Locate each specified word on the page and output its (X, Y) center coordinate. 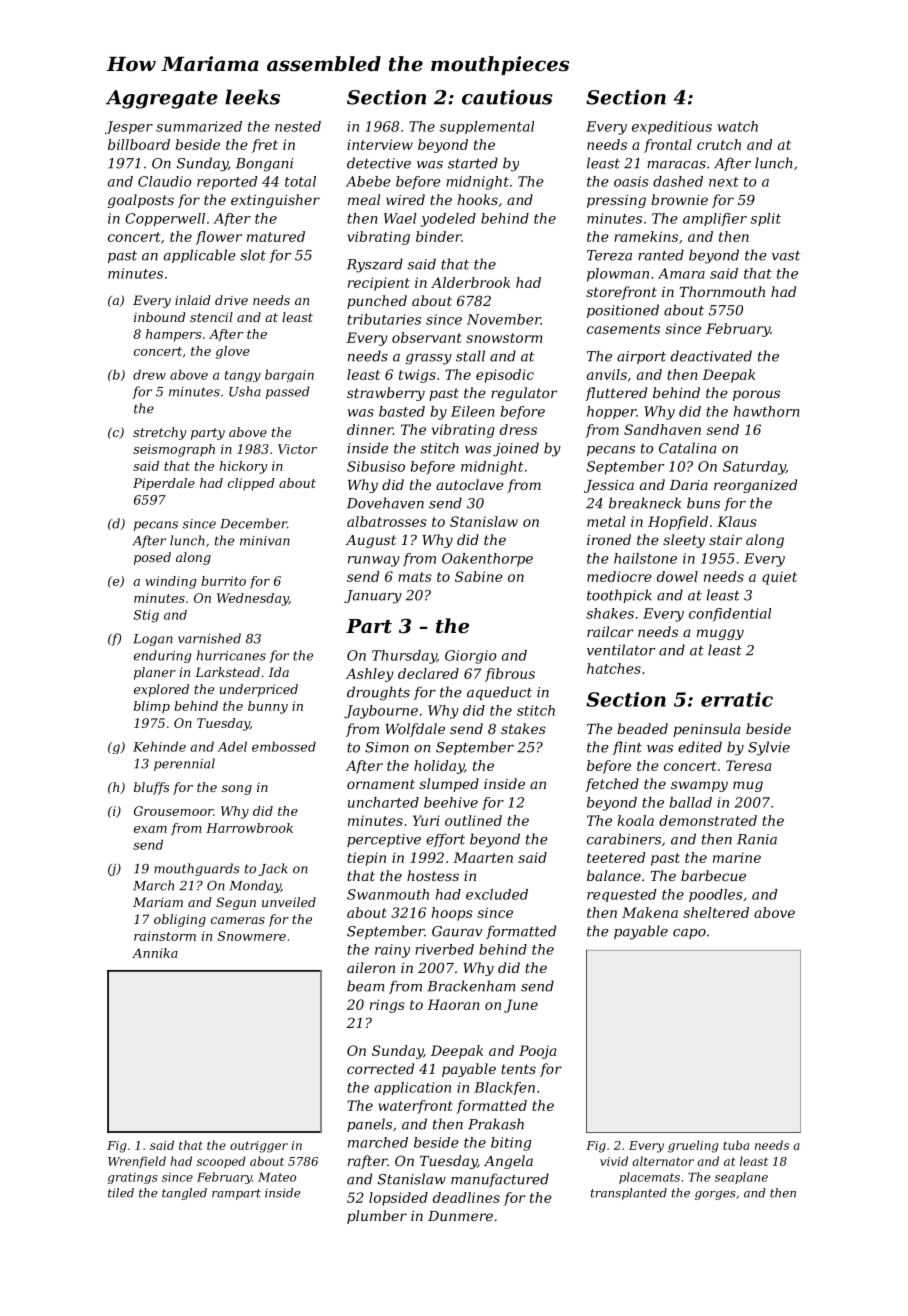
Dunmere (460, 1216)
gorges (715, 1195)
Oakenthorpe (487, 560)
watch (737, 126)
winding (171, 582)
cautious (507, 97)
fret (265, 146)
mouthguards (197, 869)
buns (703, 503)
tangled (184, 1194)
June (521, 1006)
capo (689, 934)
